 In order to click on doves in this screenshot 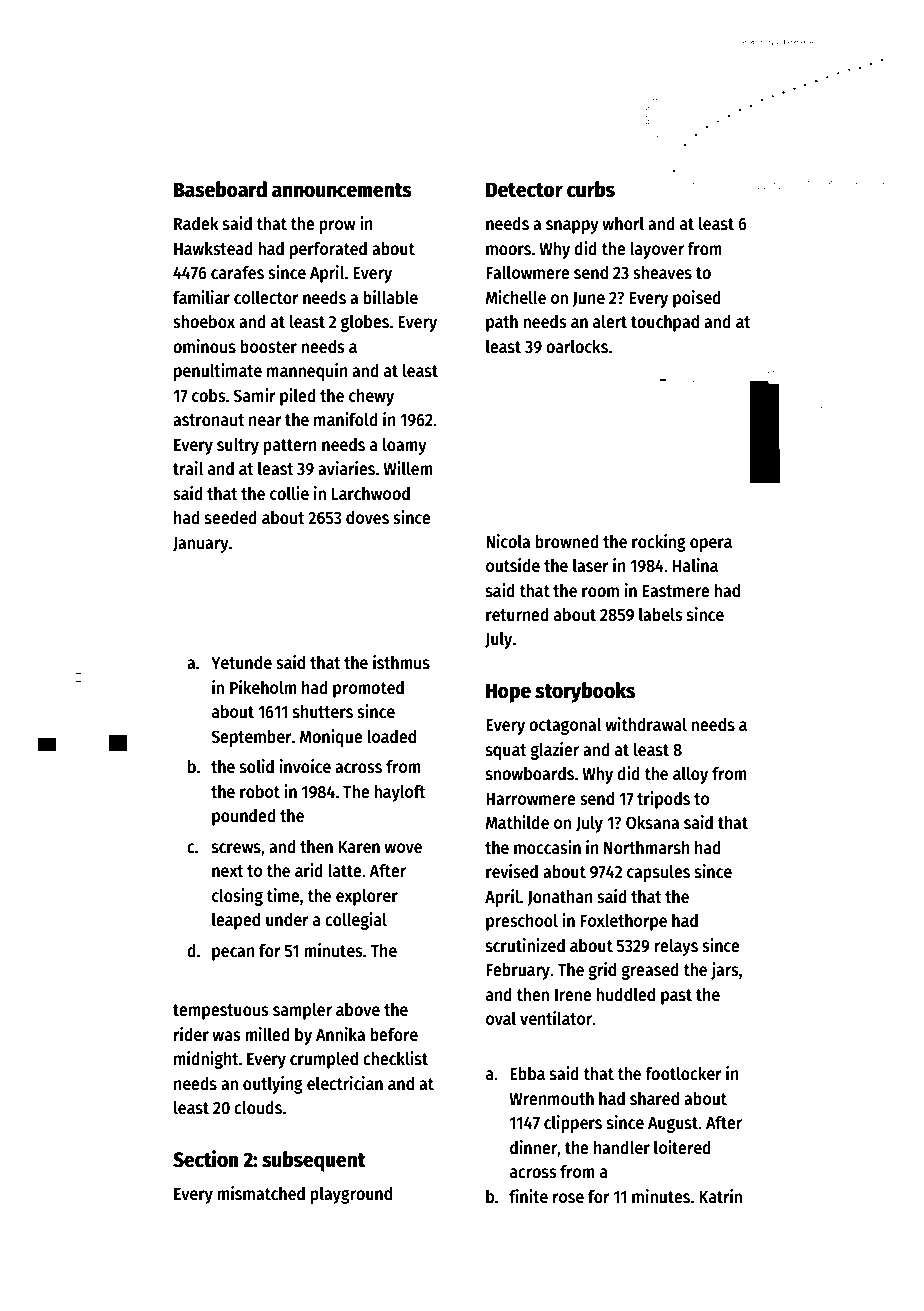, I will do `click(367, 517)`.
